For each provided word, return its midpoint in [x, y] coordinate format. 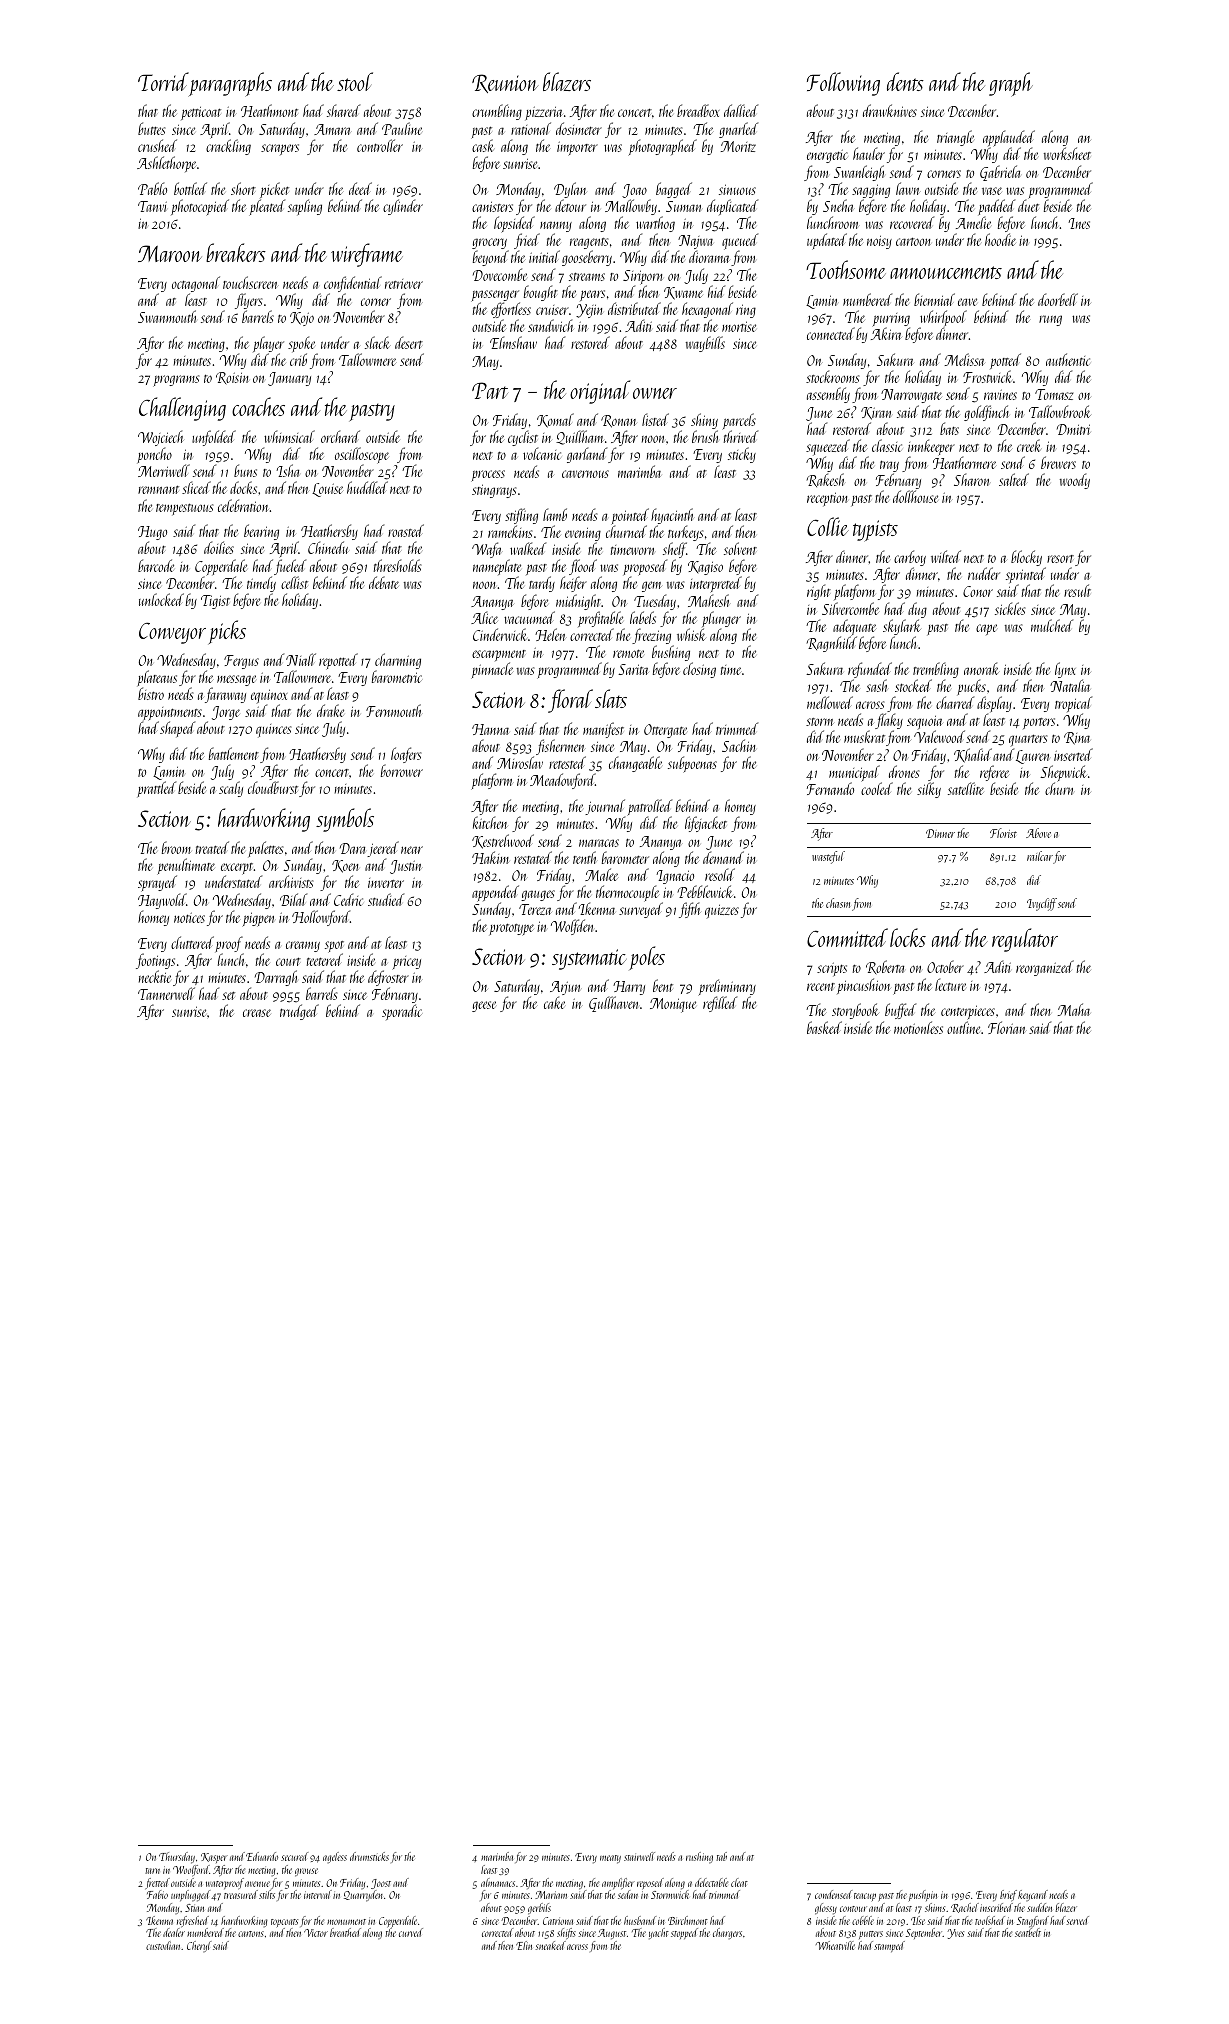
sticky [742, 455]
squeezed [828, 448]
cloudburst [273, 788]
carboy [910, 559]
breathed [345, 1932]
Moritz [738, 146]
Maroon [170, 253]
